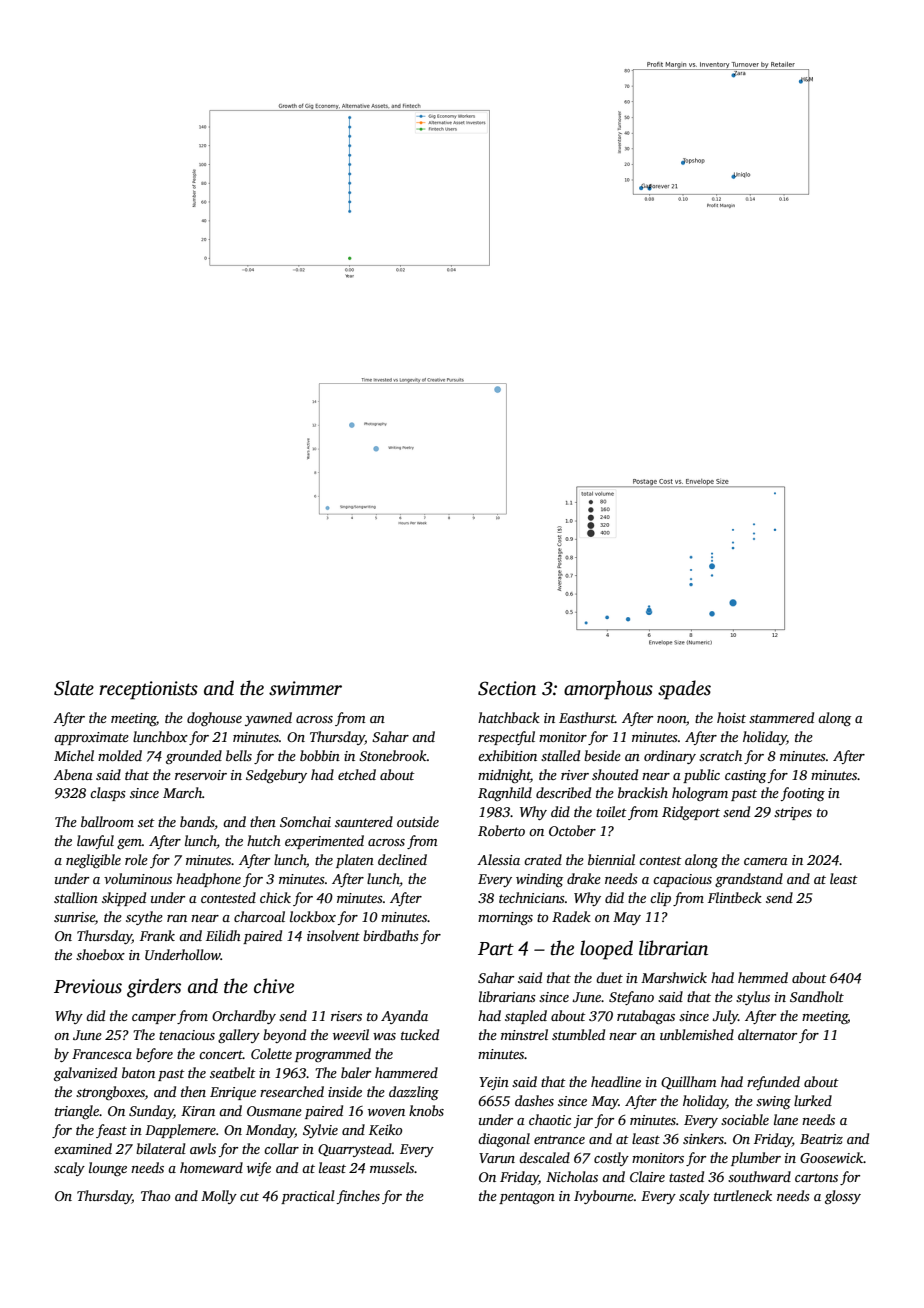  Describe the element at coordinates (684, 690) in the image. I see `spades` at that location.
